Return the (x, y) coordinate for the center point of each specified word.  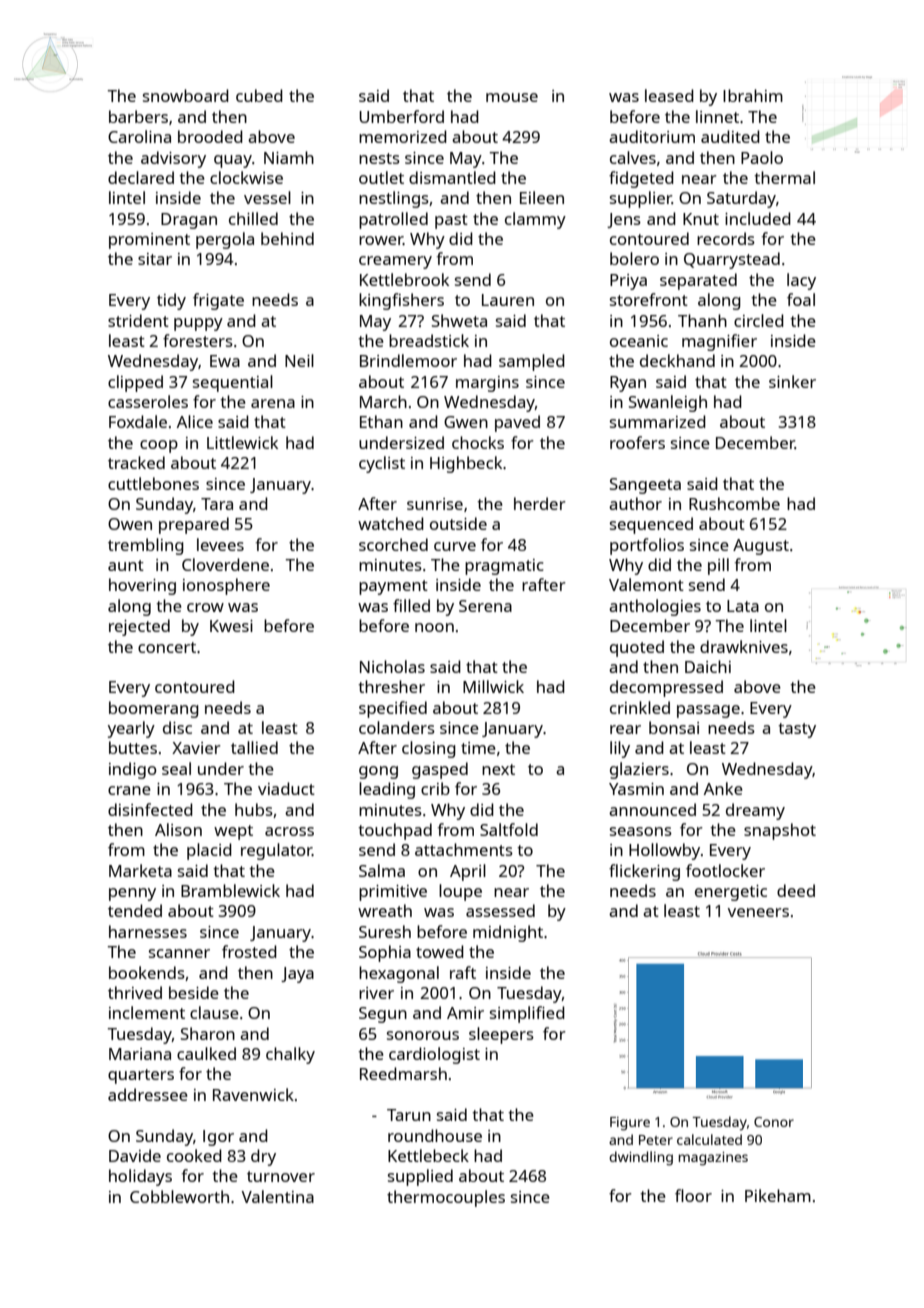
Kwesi (231, 626)
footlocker (725, 870)
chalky (290, 1055)
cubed (259, 95)
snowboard (186, 95)
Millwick (493, 686)
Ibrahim (753, 95)
